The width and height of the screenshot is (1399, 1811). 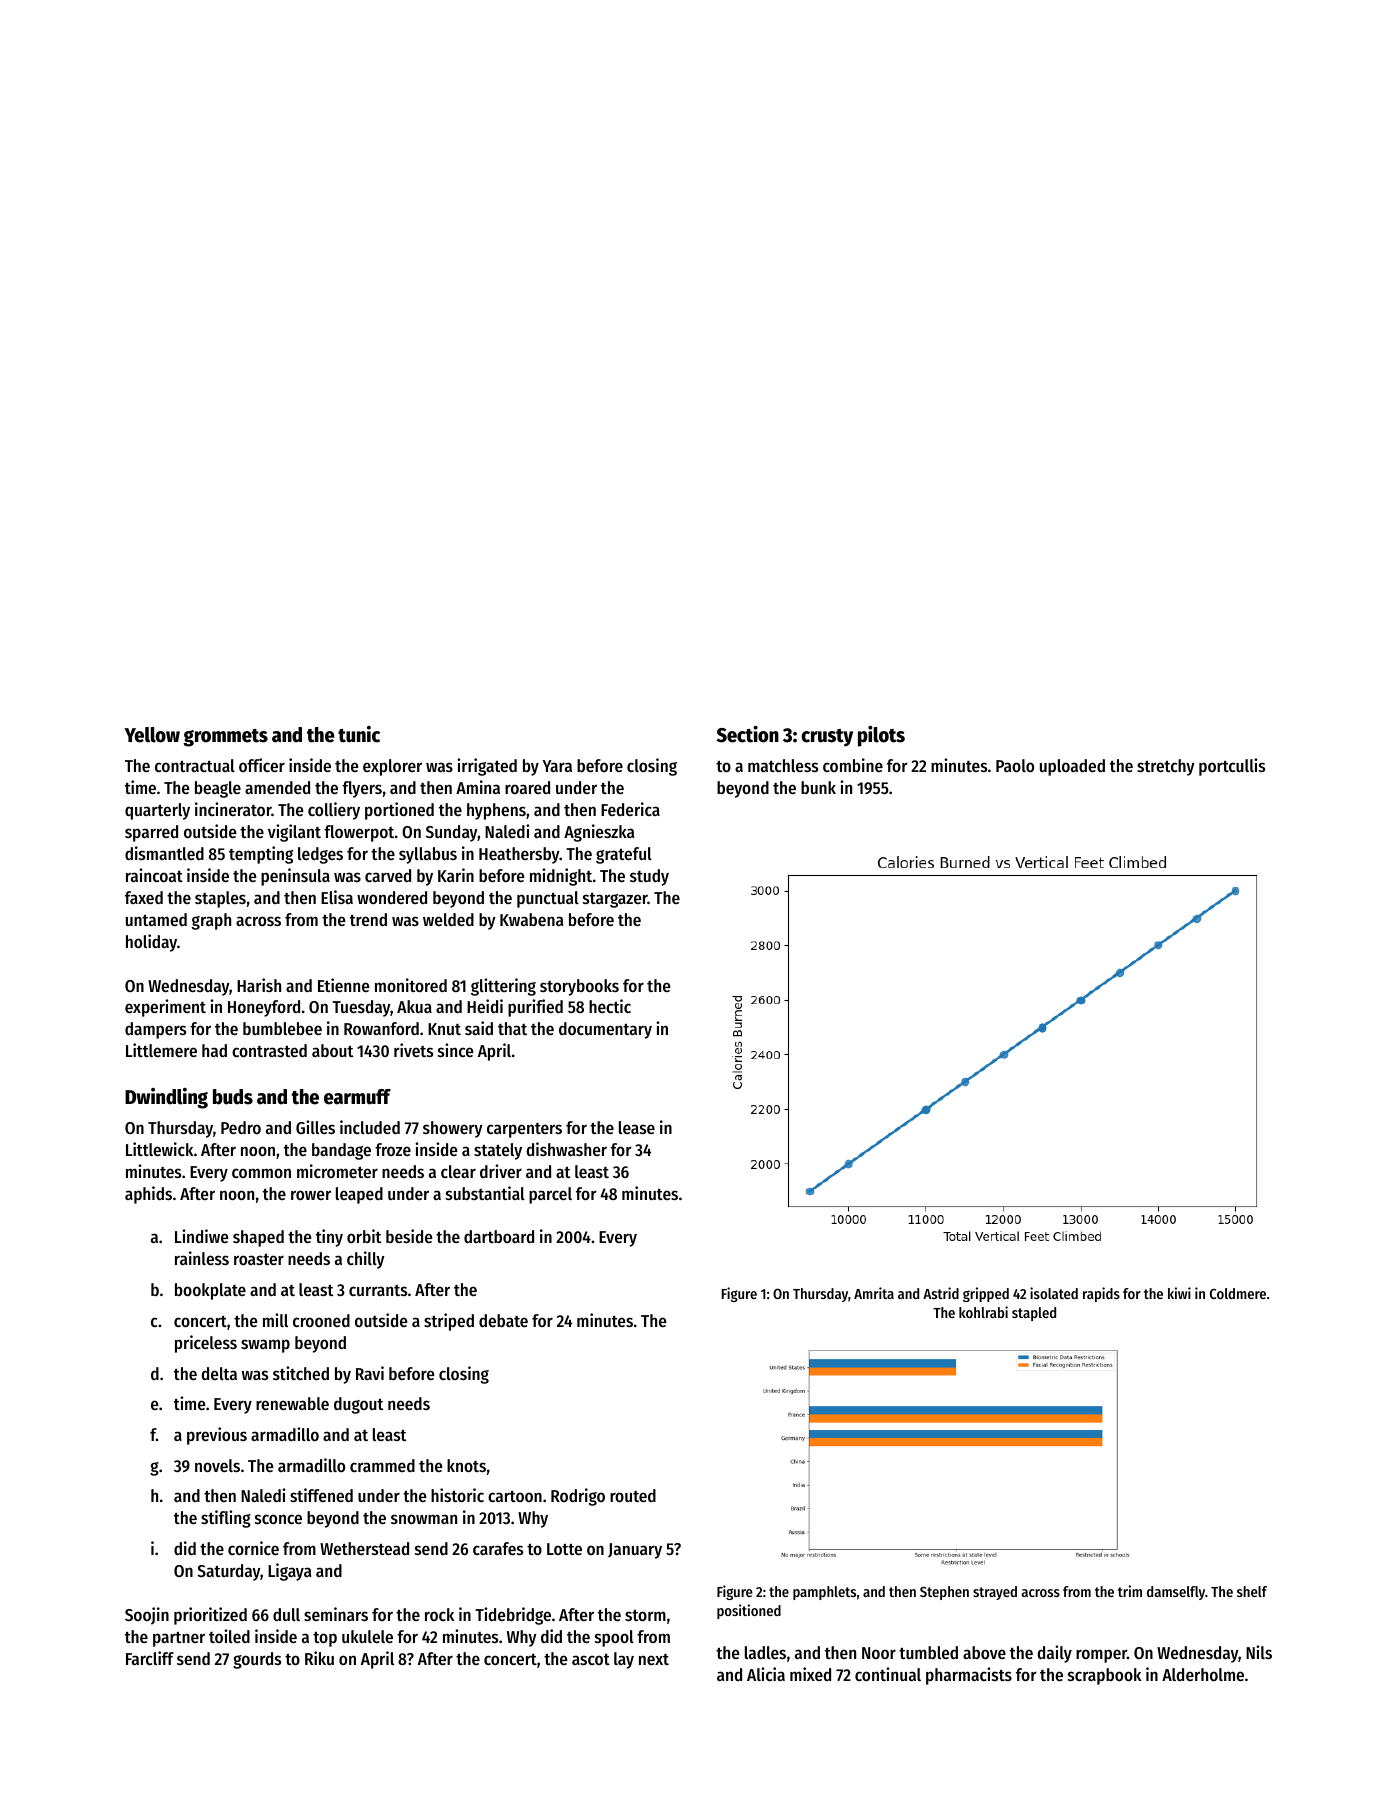 What do you see at coordinates (944, 1593) in the screenshot?
I see `Stephen` at bounding box center [944, 1593].
